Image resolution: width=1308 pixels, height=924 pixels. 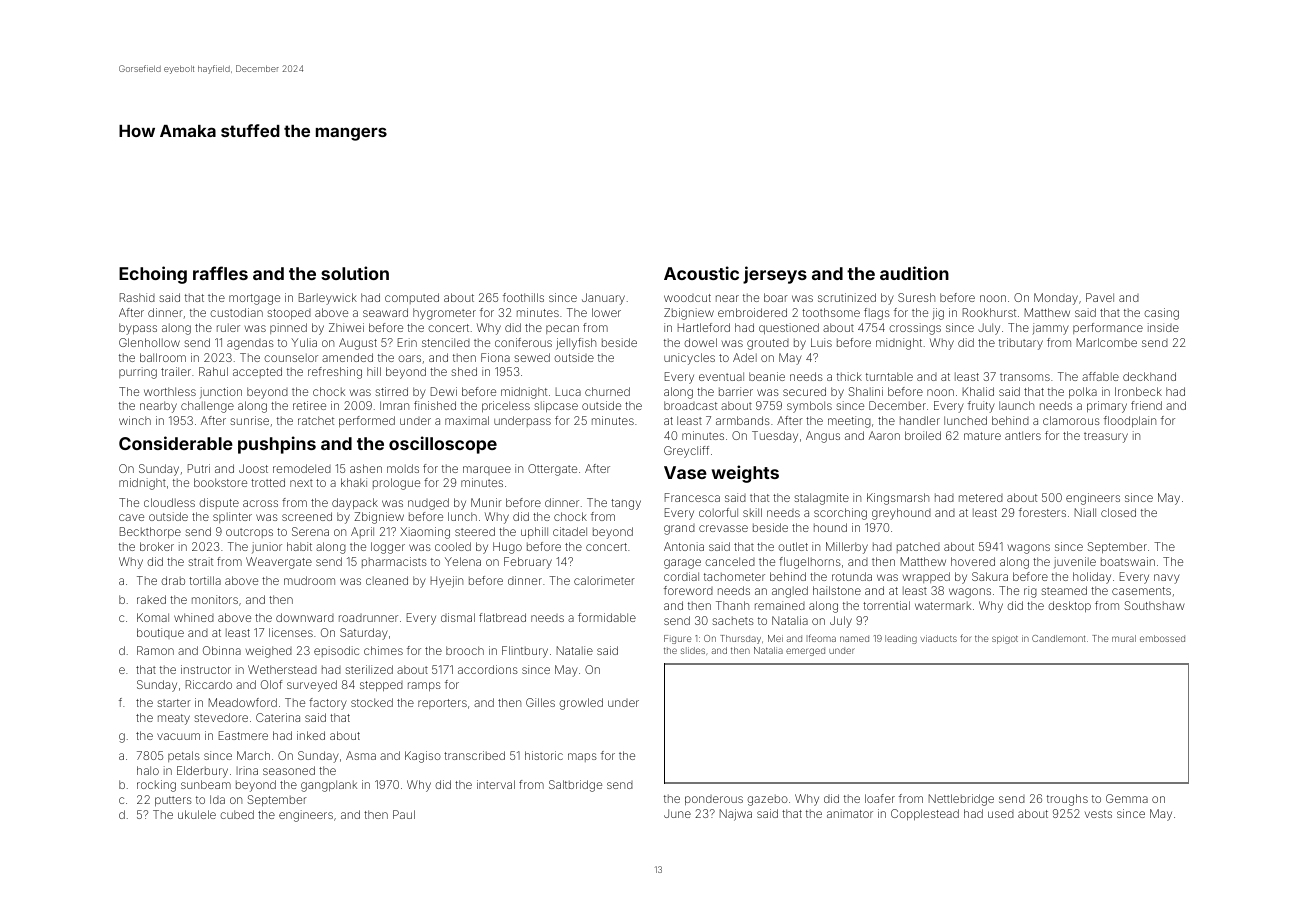 I want to click on Saturday, so click(x=364, y=634).
